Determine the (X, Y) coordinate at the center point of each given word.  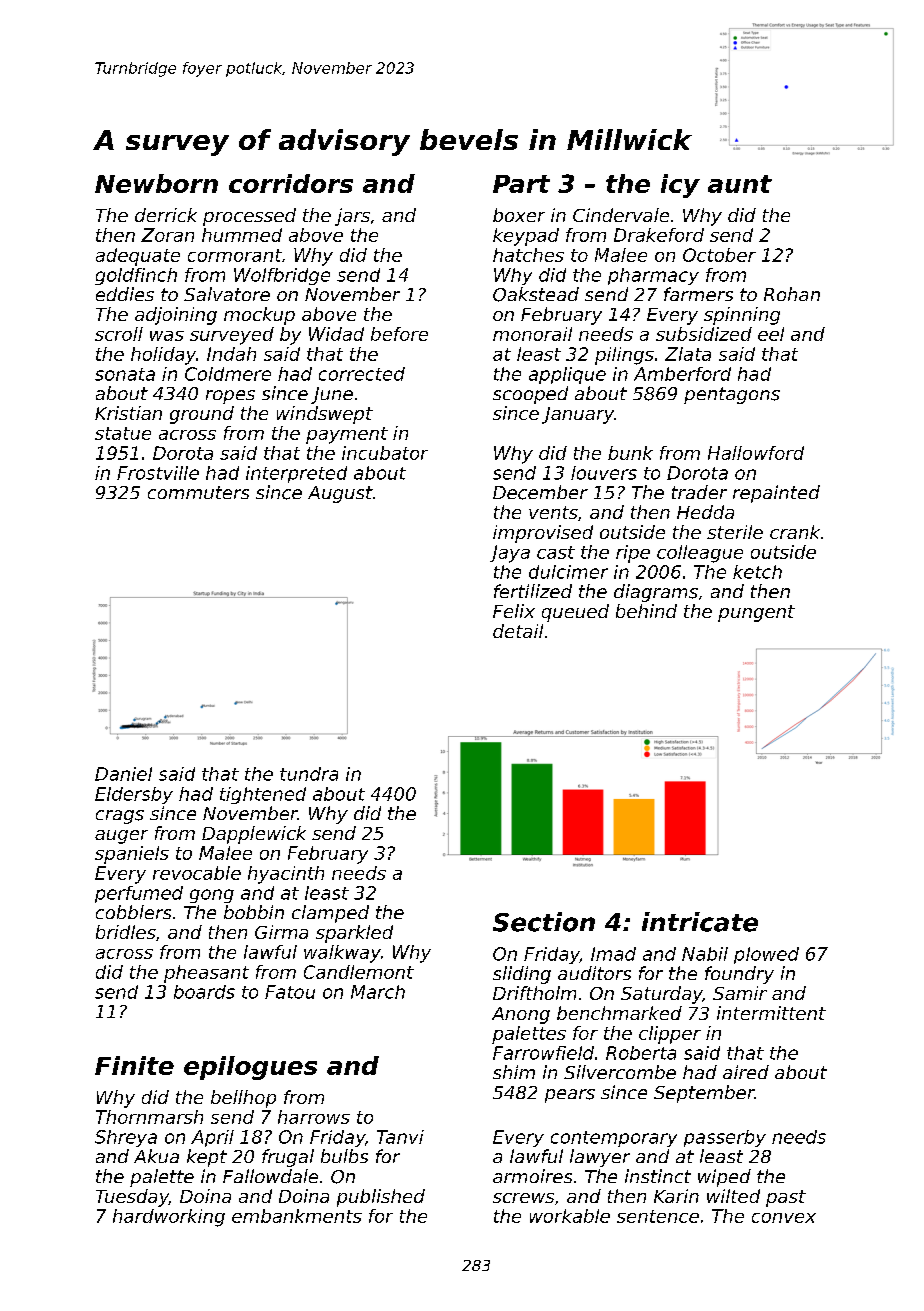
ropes (230, 397)
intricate (700, 922)
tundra (309, 774)
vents (553, 512)
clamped (330, 914)
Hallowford (756, 453)
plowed (766, 955)
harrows (314, 1117)
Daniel (123, 774)
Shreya (126, 1138)
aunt (740, 184)
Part (521, 184)
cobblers (133, 912)
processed (249, 217)
